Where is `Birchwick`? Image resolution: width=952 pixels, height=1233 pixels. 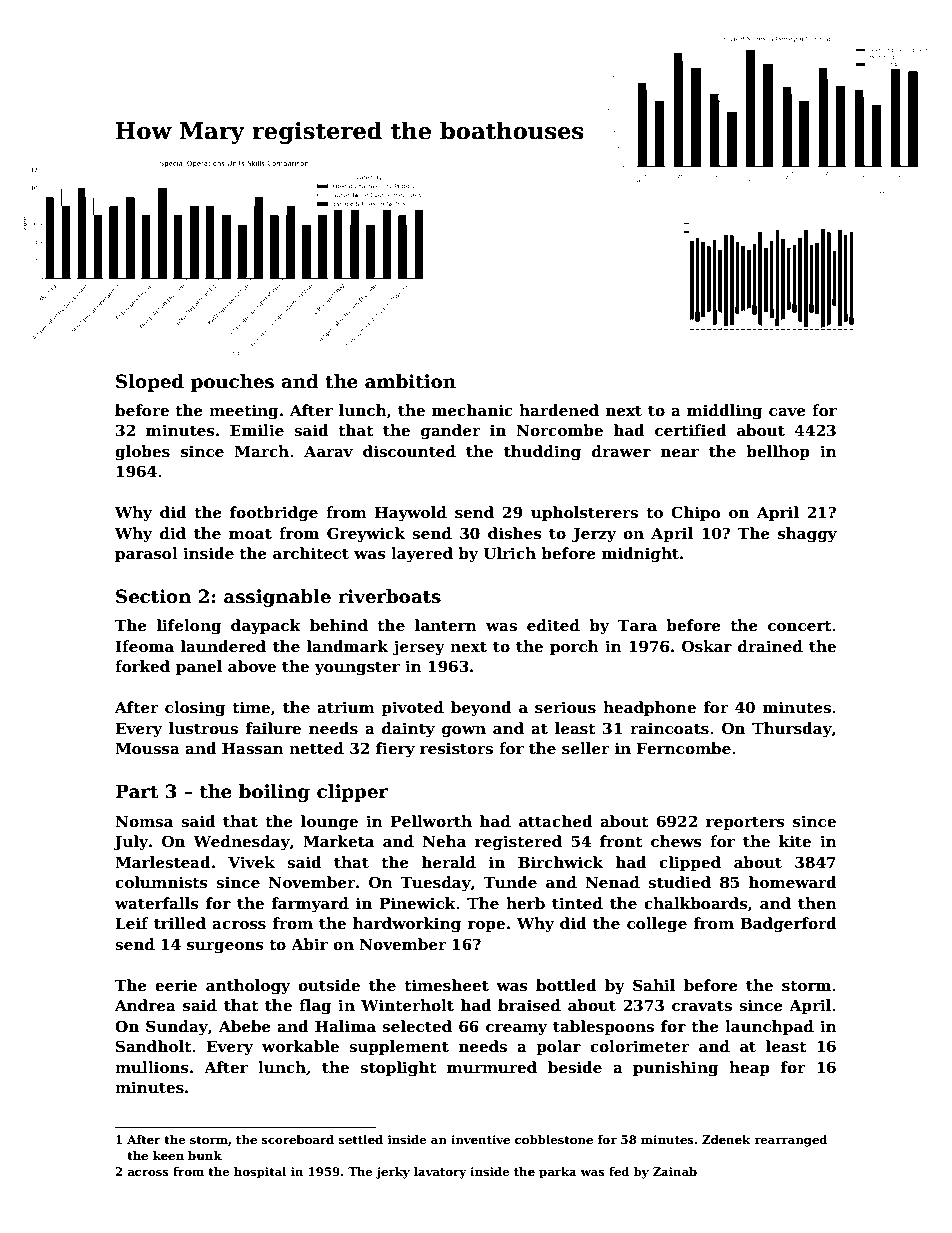
Birchwick is located at coordinates (560, 862).
